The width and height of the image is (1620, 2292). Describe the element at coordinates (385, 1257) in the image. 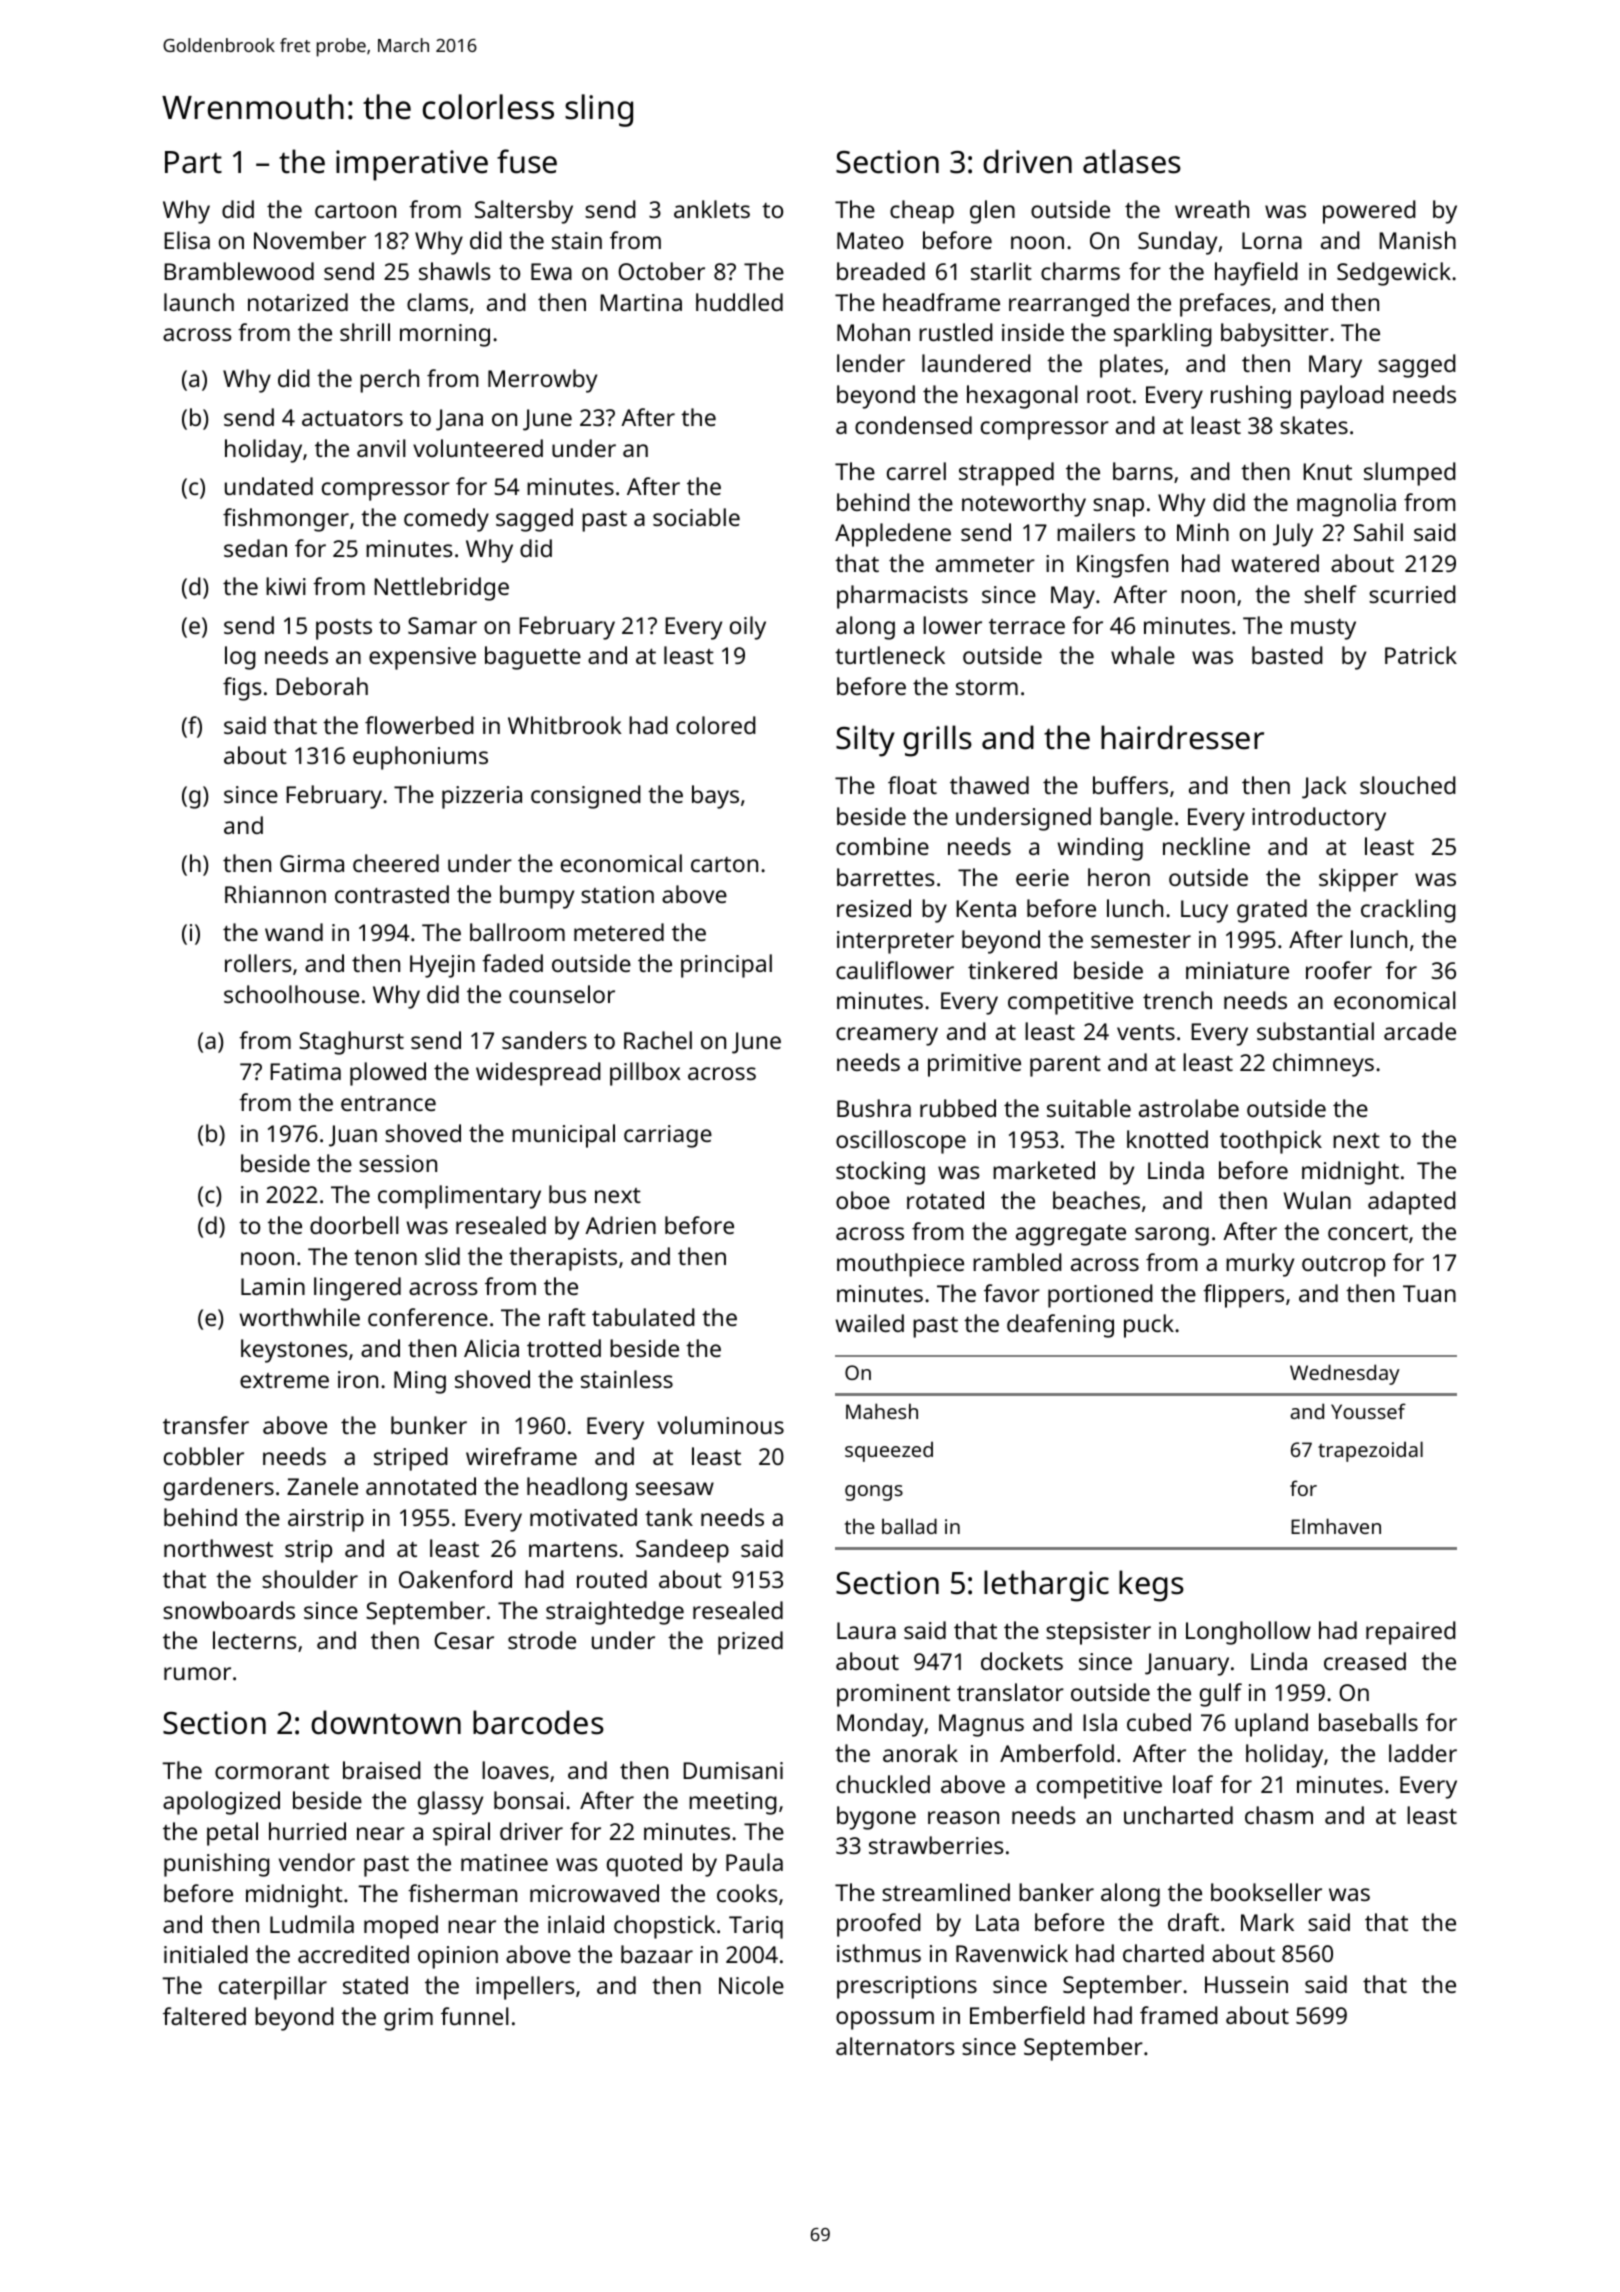

I see `tenon` at that location.
